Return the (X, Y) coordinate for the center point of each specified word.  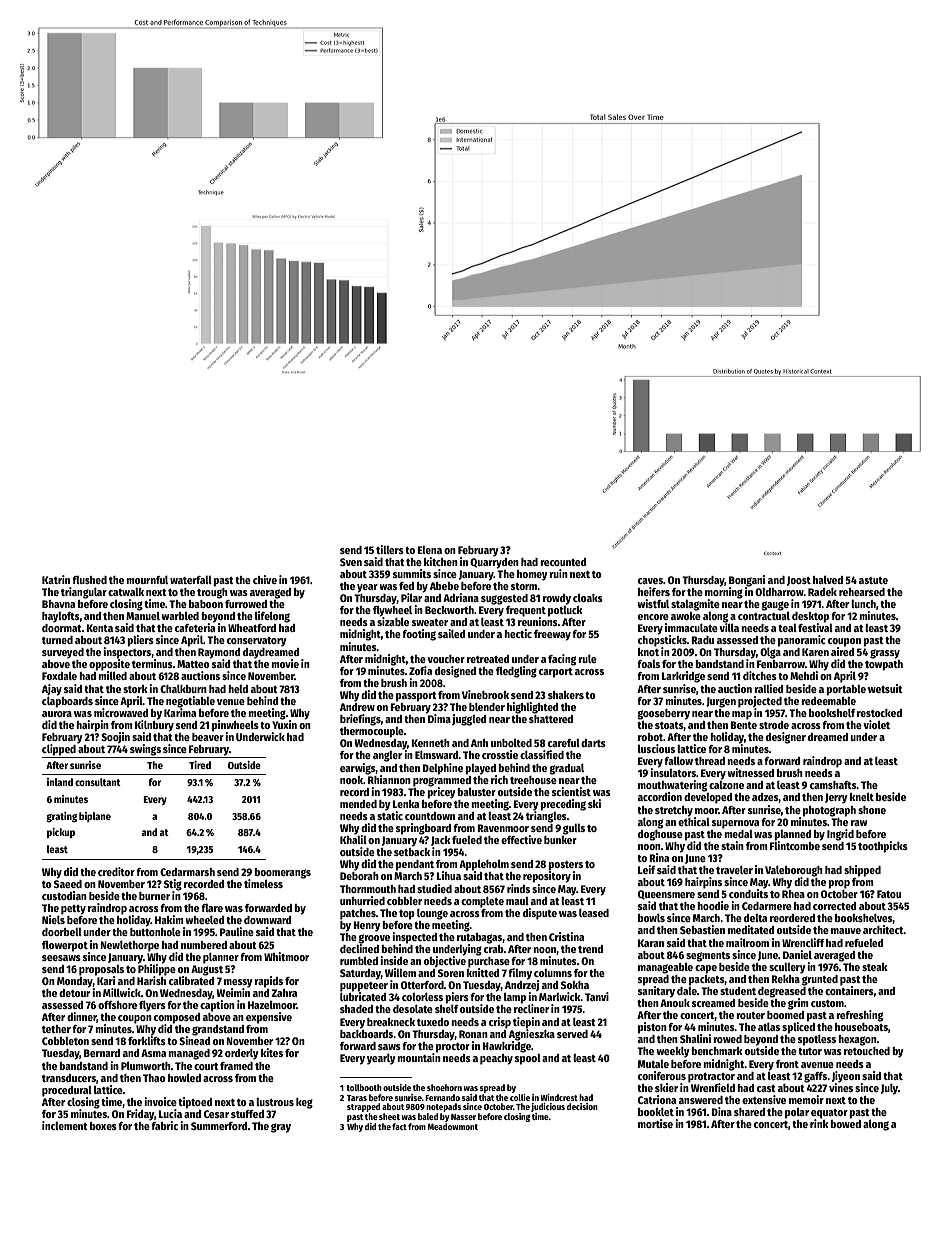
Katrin (56, 579)
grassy (885, 654)
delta (755, 918)
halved (828, 580)
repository (547, 877)
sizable (393, 621)
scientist (571, 791)
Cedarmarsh (187, 872)
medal (738, 834)
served (572, 1034)
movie (285, 663)
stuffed (247, 1114)
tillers (390, 549)
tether (56, 1029)
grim (798, 1004)
